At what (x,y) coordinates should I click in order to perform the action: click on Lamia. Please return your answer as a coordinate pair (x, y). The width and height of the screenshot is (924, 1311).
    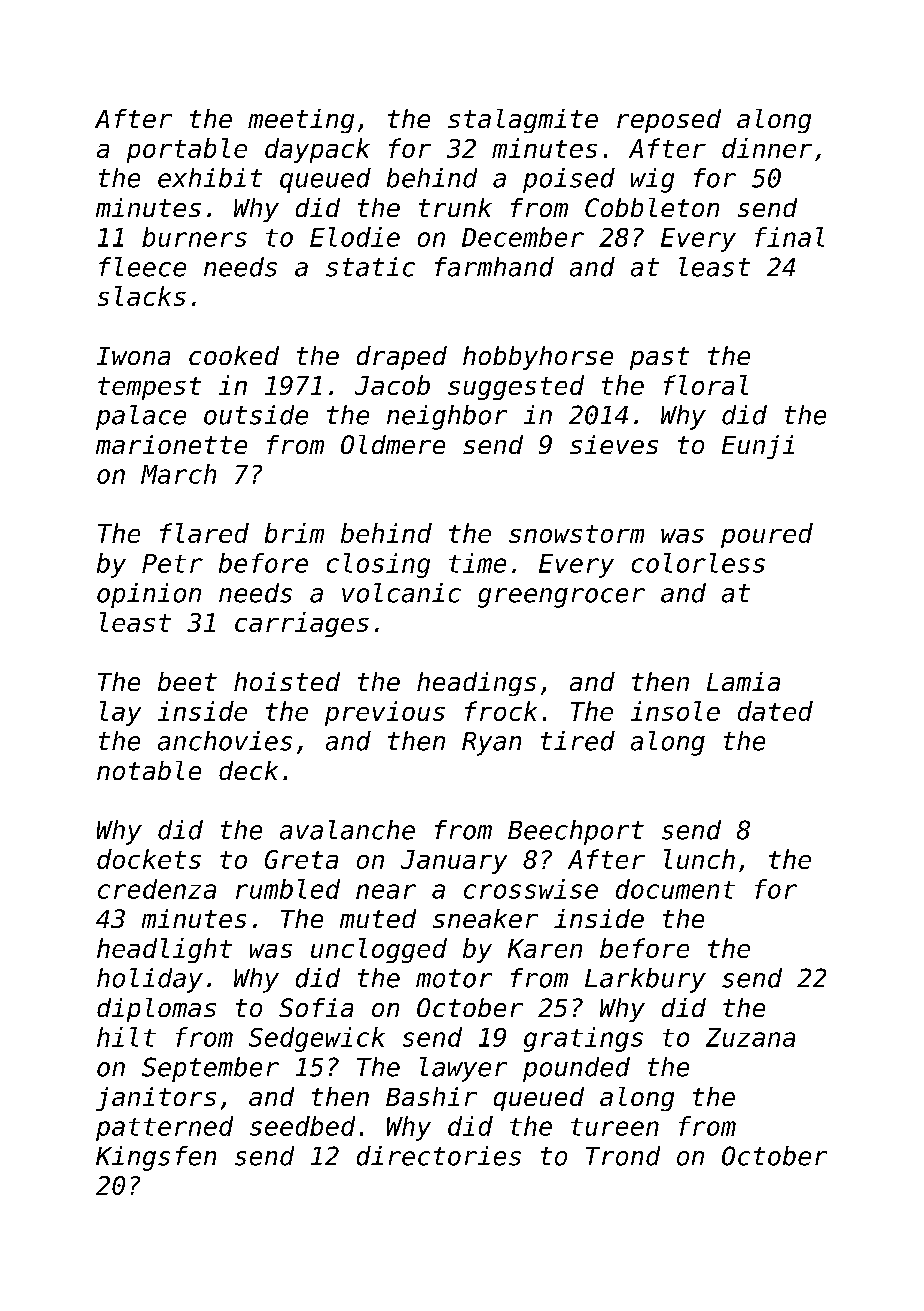
    Looking at the image, I should click on (743, 681).
